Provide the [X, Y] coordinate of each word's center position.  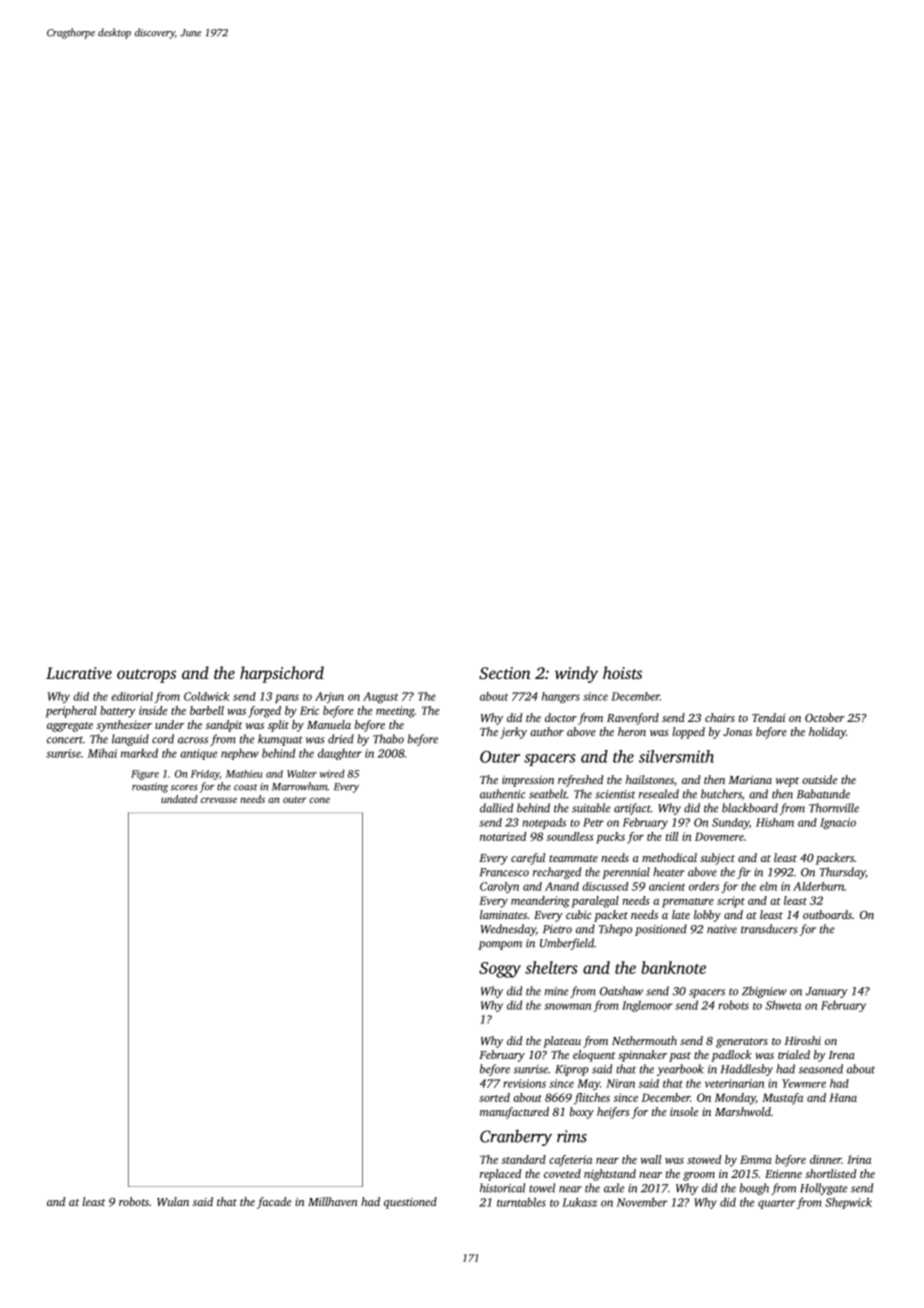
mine [556, 991]
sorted [494, 1097]
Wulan [173, 1201]
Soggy [500, 970]
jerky [513, 733]
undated [179, 799]
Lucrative [79, 673]
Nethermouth [644, 1040]
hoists [622, 672]
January [826, 992]
